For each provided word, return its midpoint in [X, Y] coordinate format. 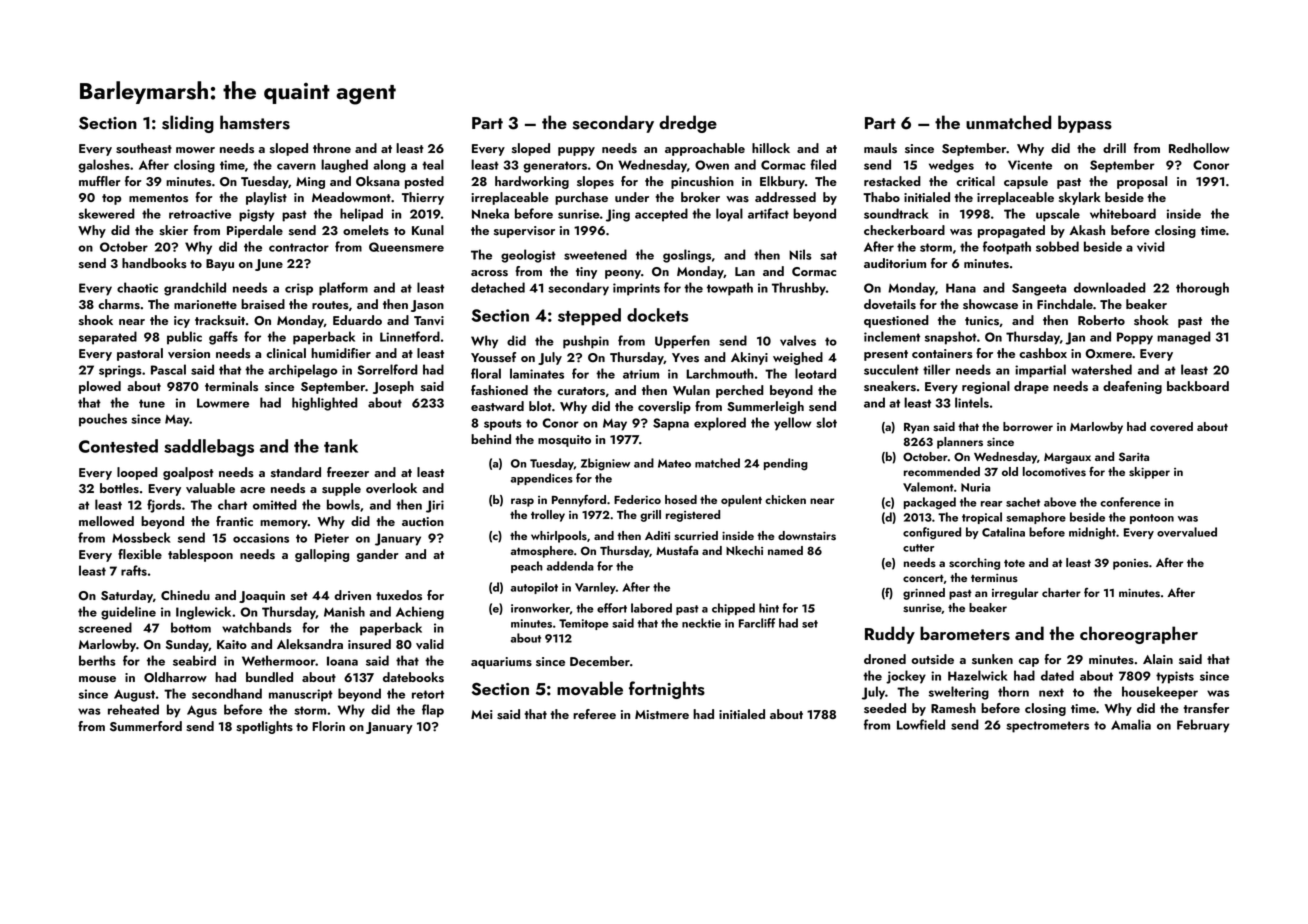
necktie [701, 623]
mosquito [564, 441]
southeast [144, 148]
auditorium [895, 263]
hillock [771, 148]
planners [960, 443]
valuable [210, 488]
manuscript [301, 695]
